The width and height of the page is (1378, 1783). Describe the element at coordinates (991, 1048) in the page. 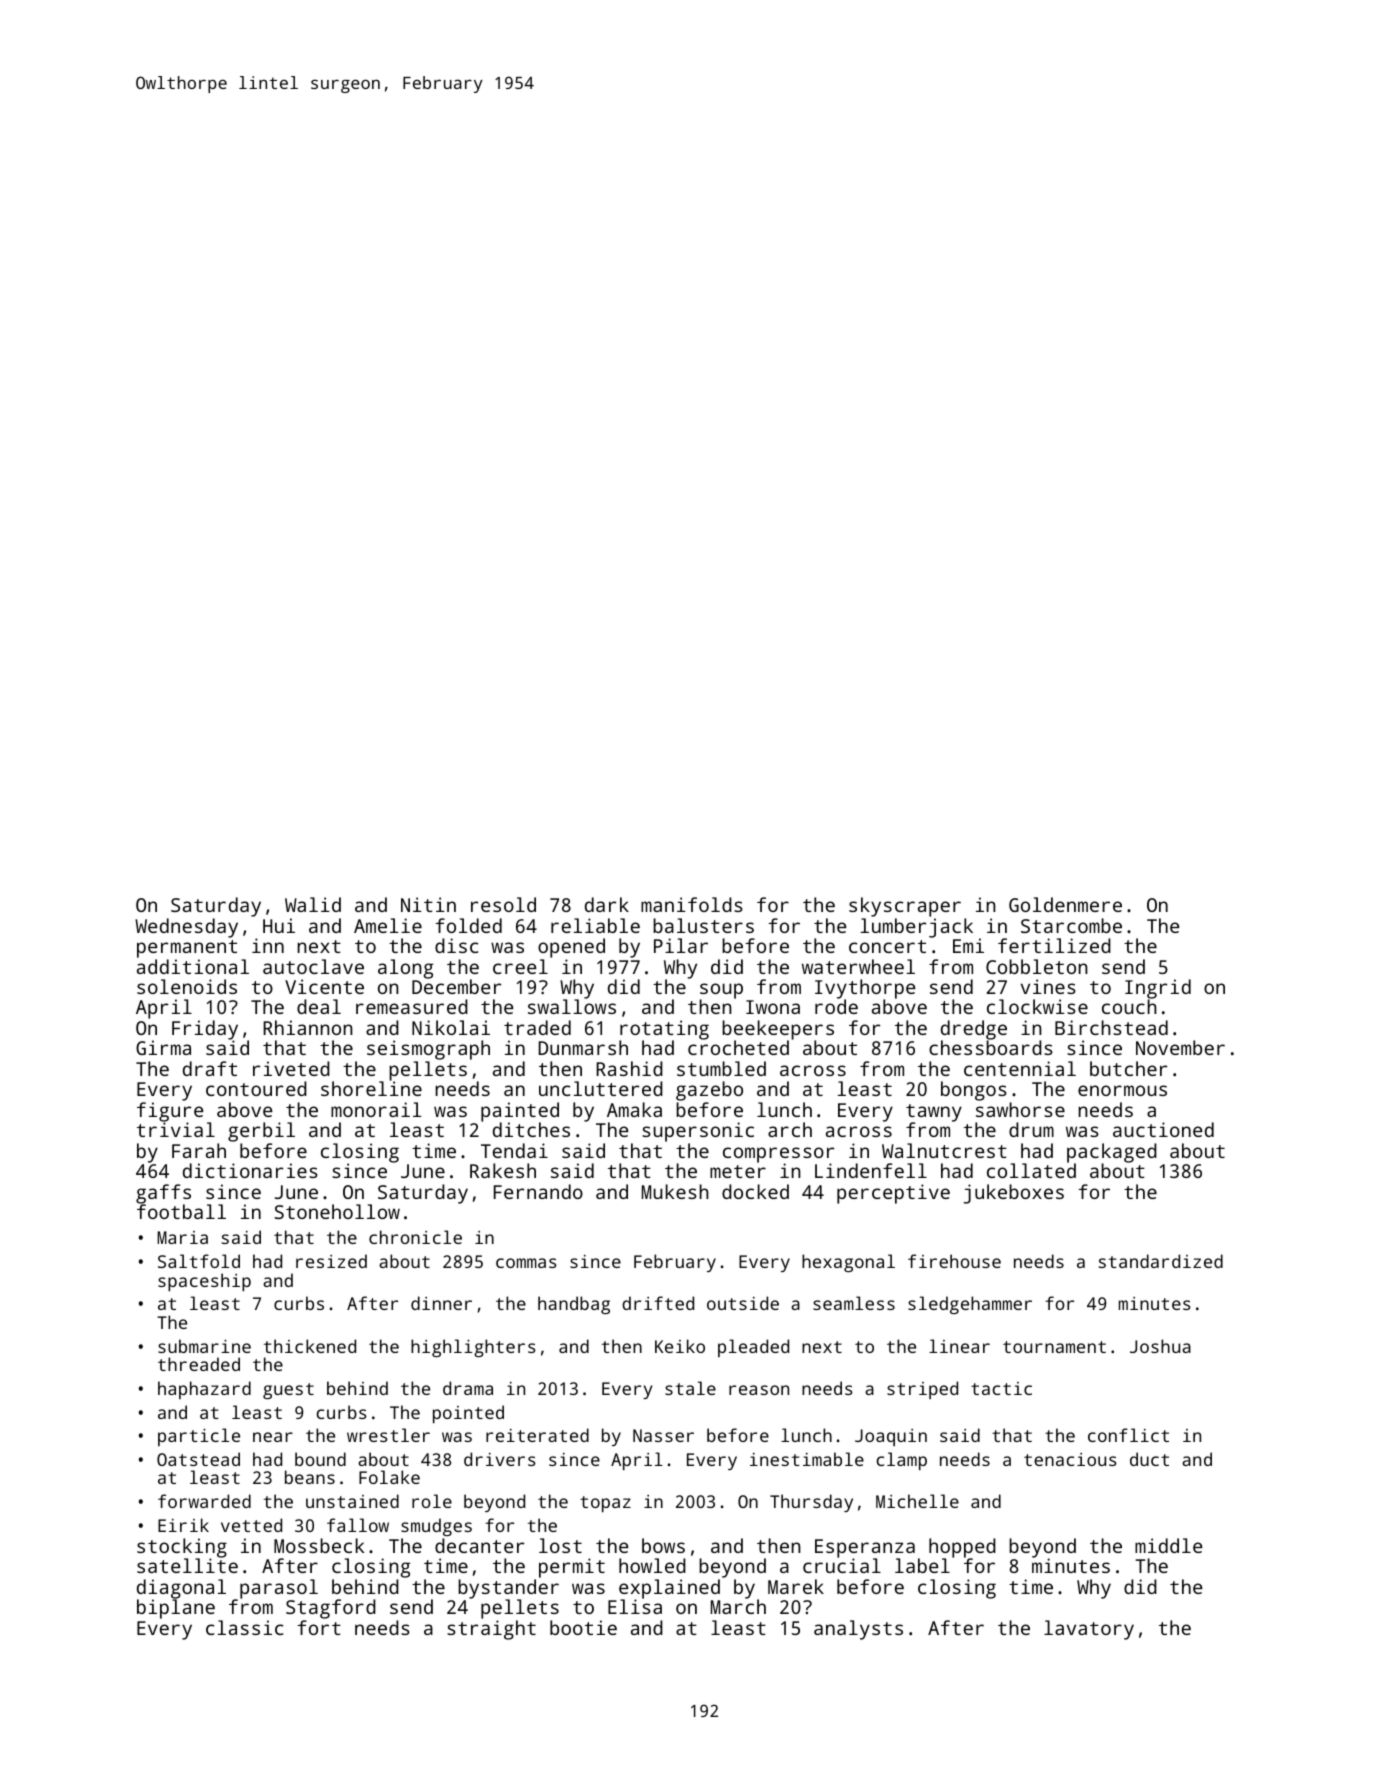

I see `chessboards` at that location.
